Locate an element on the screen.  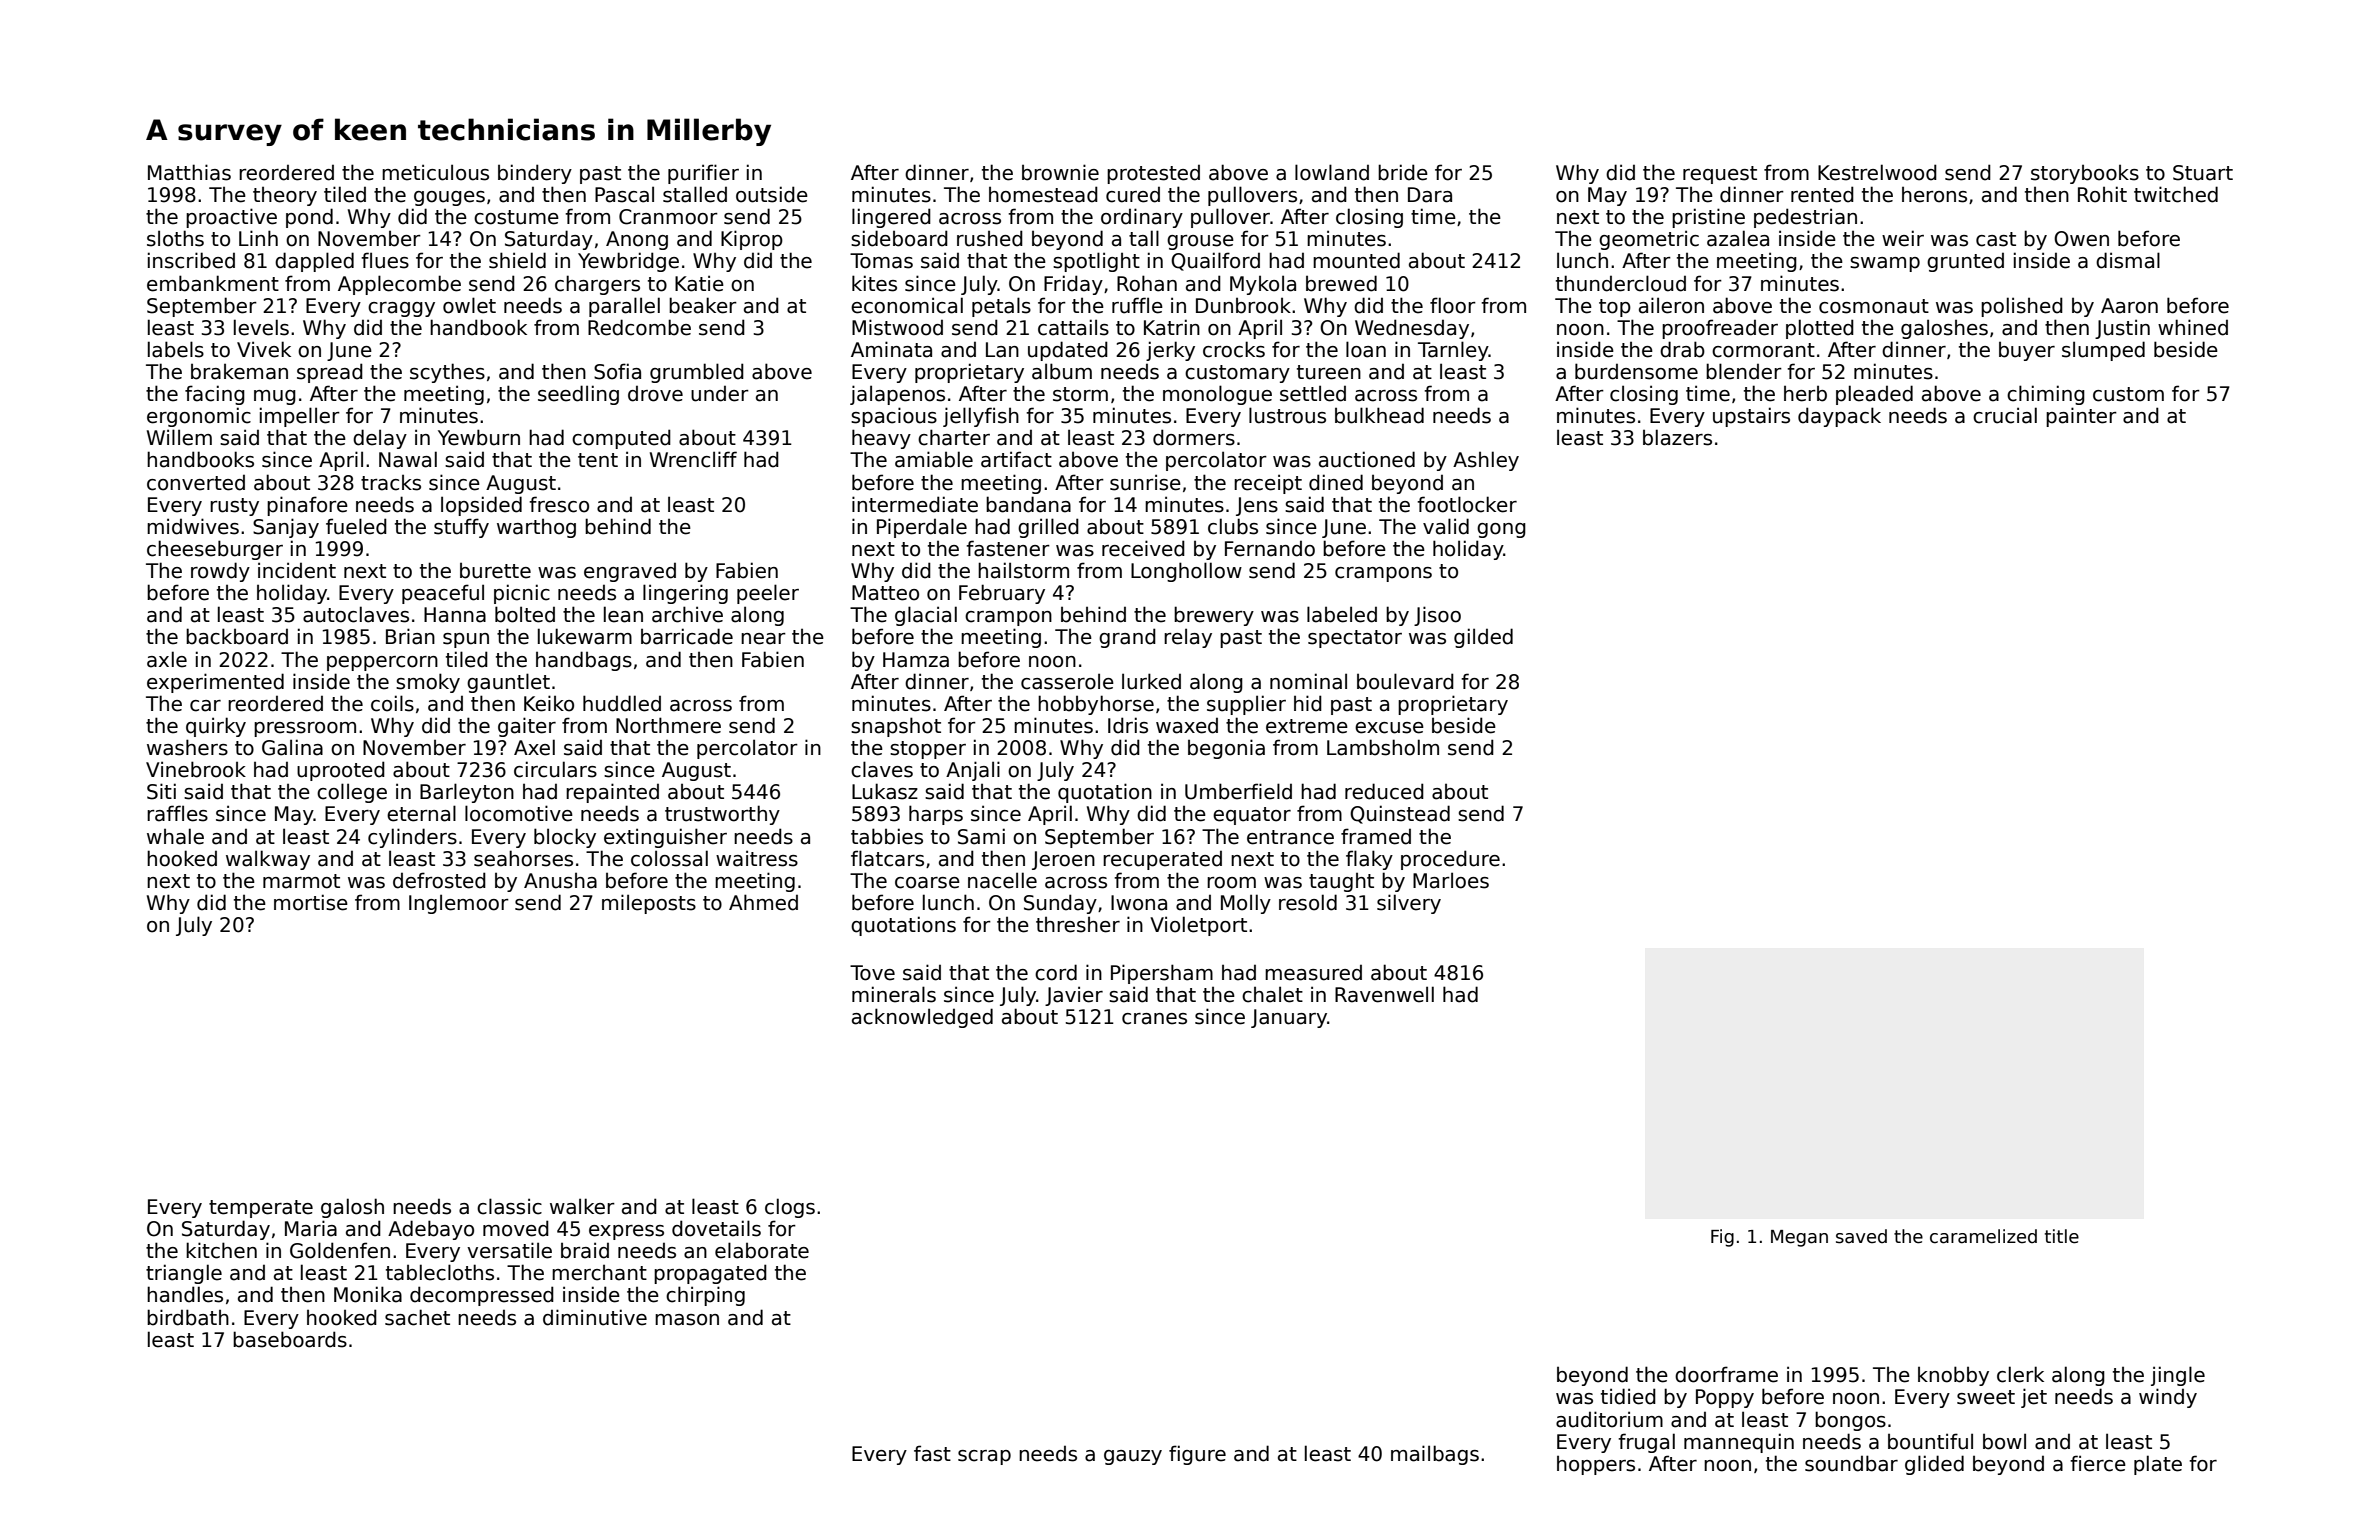
title is located at coordinates (2062, 1236).
